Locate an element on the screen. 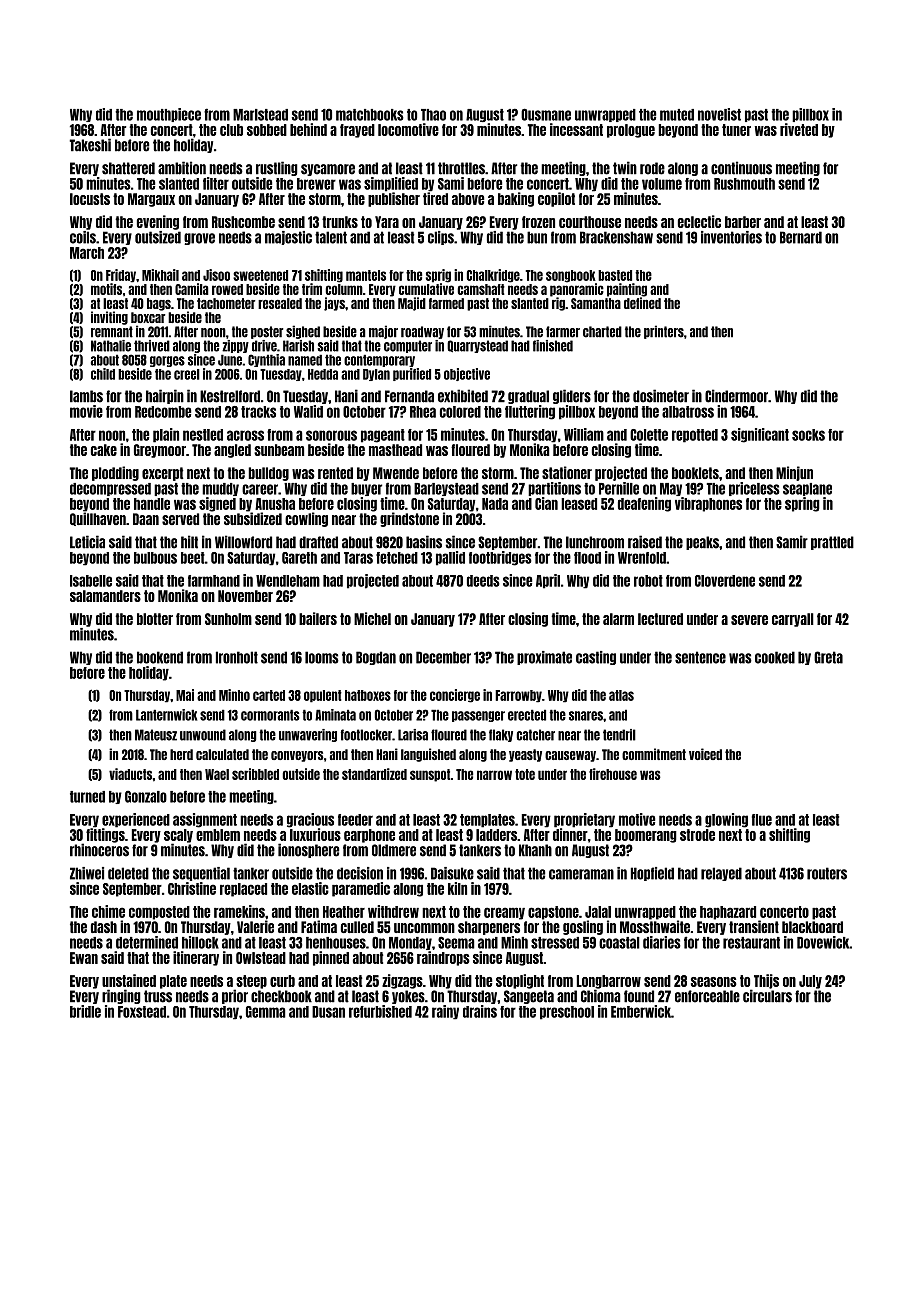 Image resolution: width=924 pixels, height=1308 pixels. decompressed is located at coordinates (110, 489).
